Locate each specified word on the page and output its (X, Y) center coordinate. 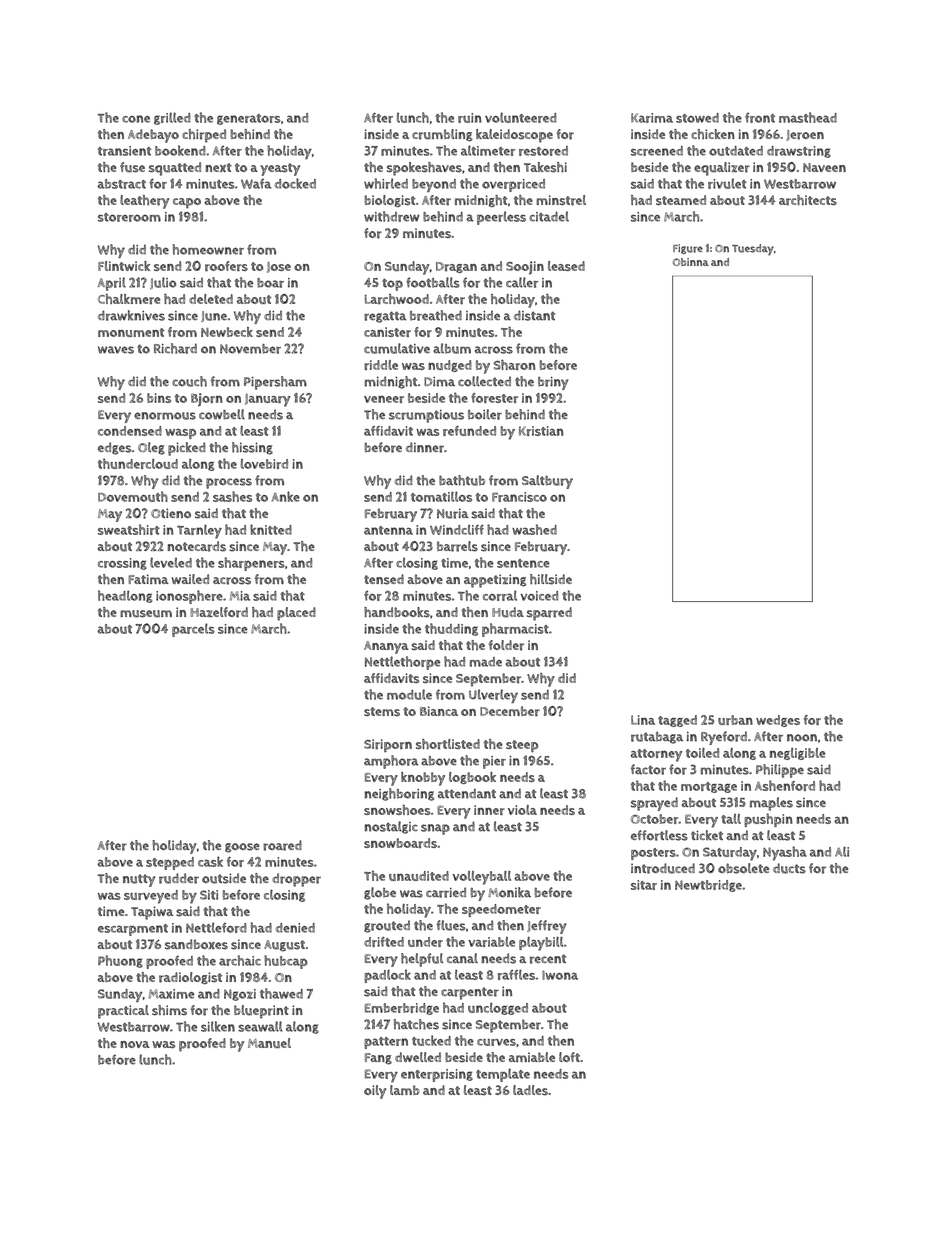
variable (491, 942)
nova (135, 1044)
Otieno (171, 513)
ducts (789, 868)
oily (375, 1092)
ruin (470, 118)
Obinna (691, 262)
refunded (469, 431)
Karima (652, 118)
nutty (139, 880)
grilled (172, 118)
